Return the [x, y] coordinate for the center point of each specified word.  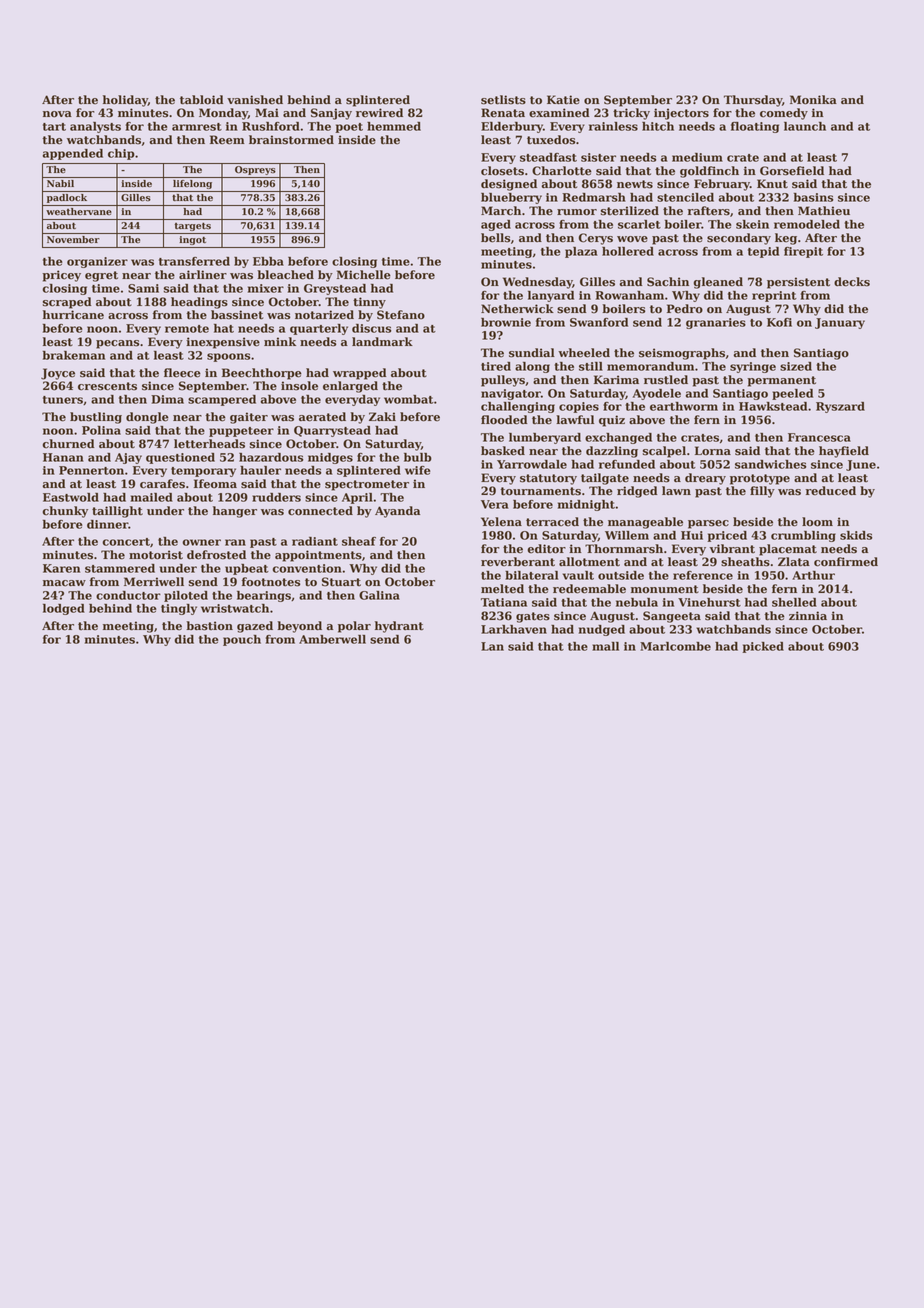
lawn [676, 490]
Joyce [58, 374]
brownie [506, 322]
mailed [152, 497]
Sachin [668, 282]
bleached [285, 275]
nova [57, 114]
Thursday [753, 101]
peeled [792, 394]
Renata [503, 113]
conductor [128, 595]
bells [495, 238]
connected [320, 511]
